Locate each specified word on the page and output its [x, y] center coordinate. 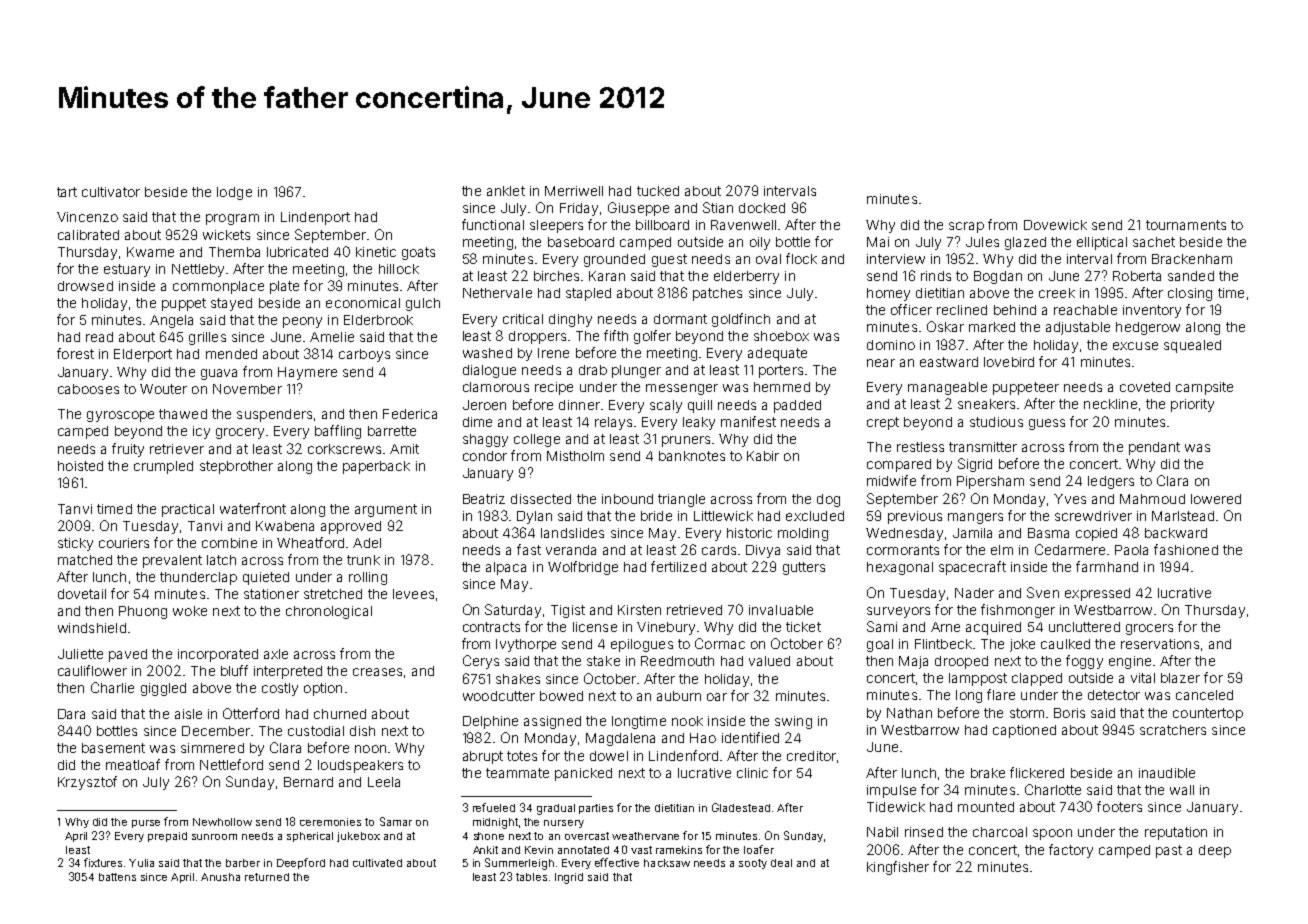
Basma [1048, 533]
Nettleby [198, 270]
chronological [329, 612]
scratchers [1173, 730]
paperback [376, 467]
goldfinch [741, 320]
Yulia [141, 863]
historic [749, 533]
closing [1190, 294]
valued [769, 661]
